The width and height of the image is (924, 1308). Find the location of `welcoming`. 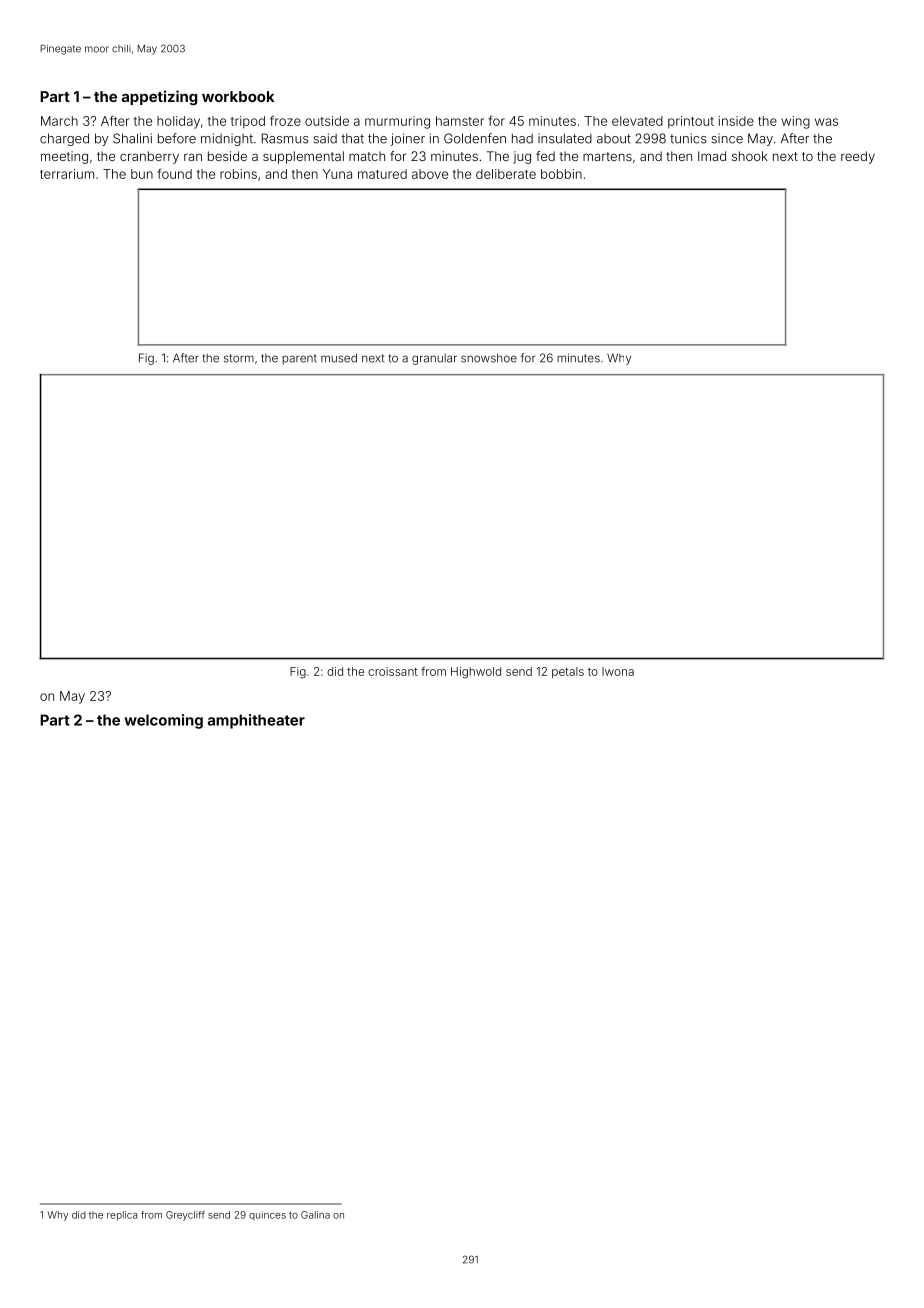

welcoming is located at coordinates (163, 721).
